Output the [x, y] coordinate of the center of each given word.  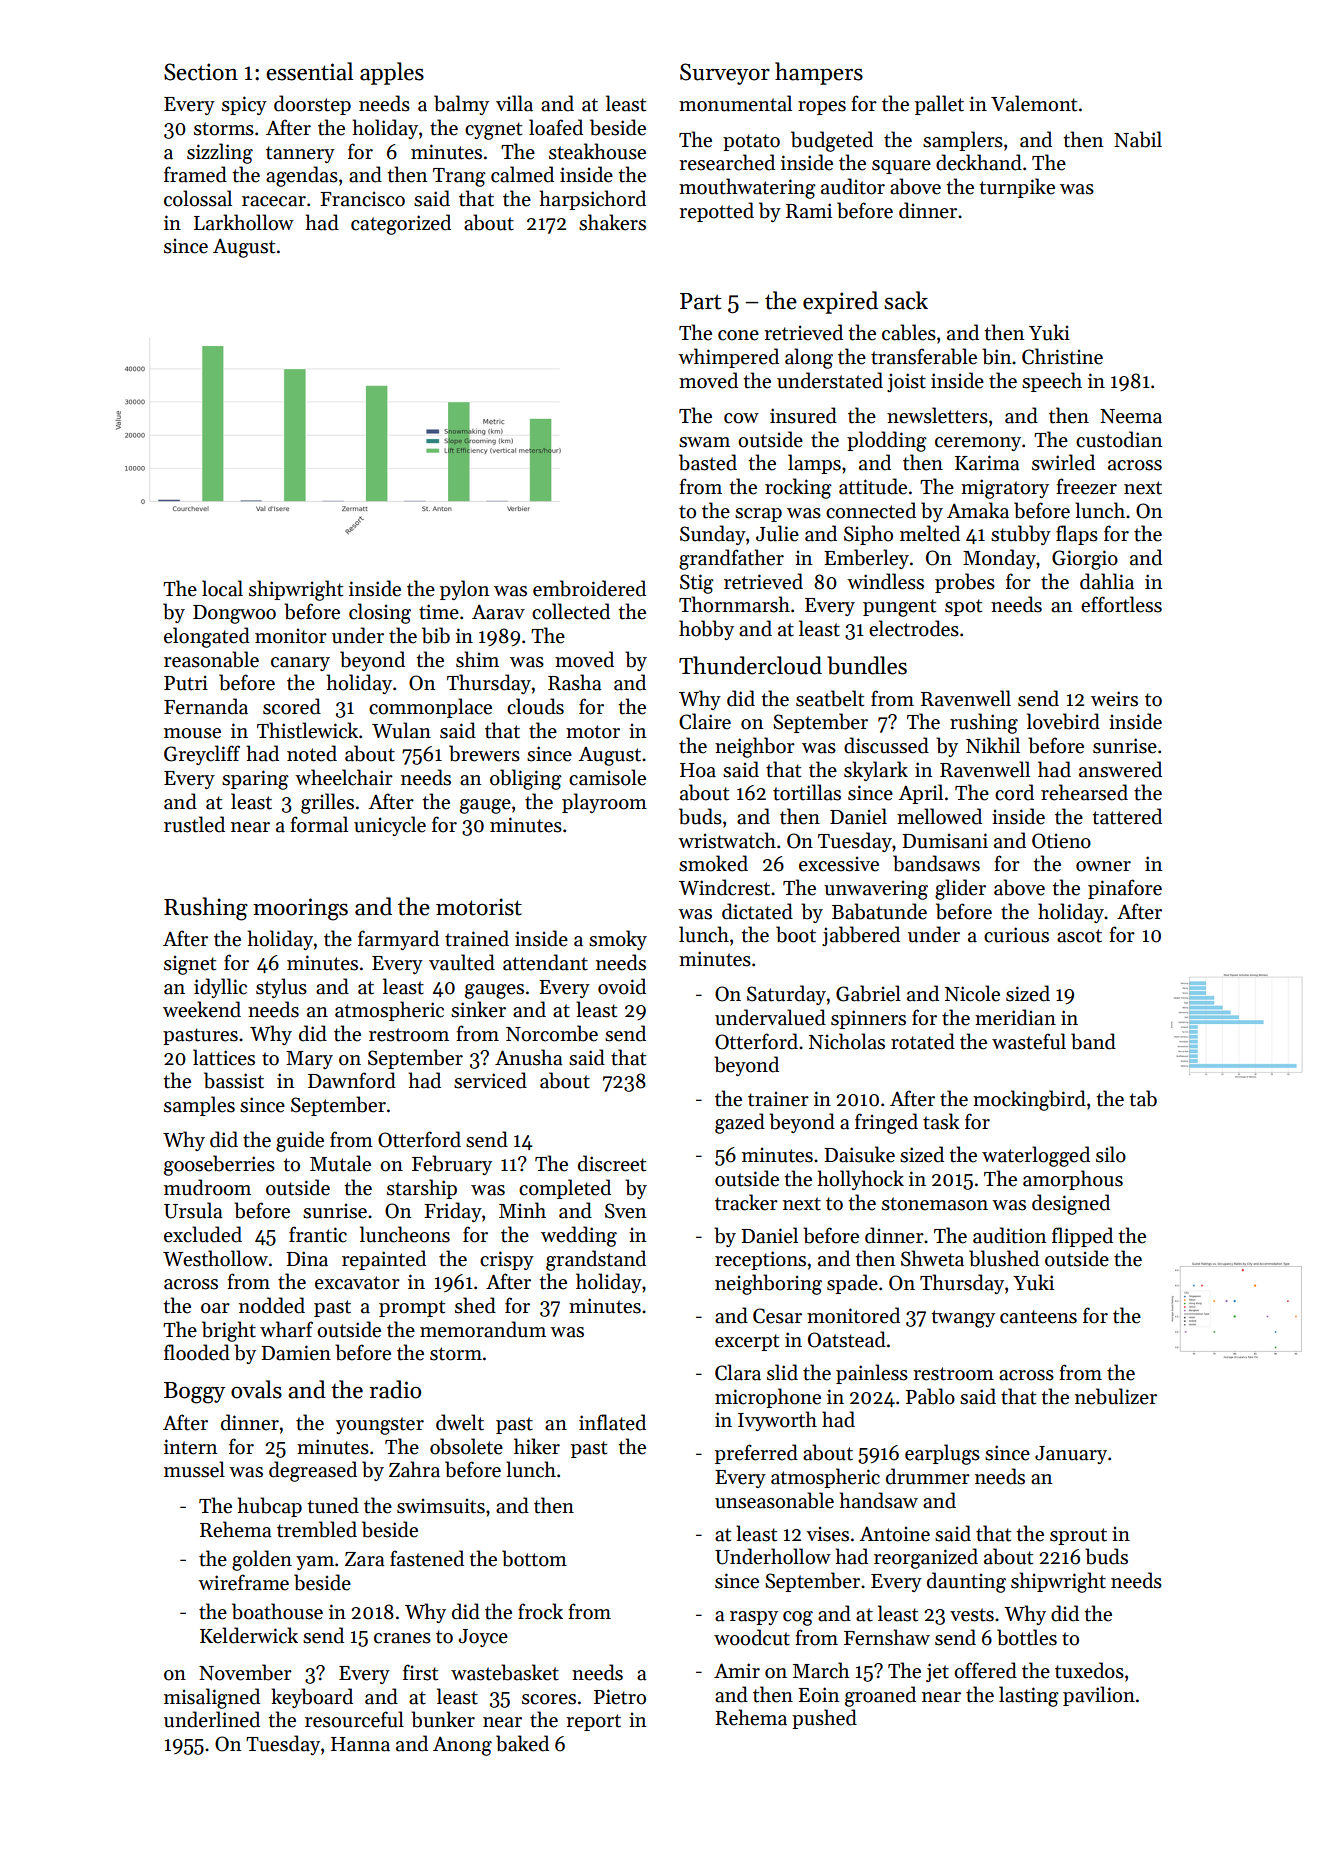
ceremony [978, 444]
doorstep [312, 105]
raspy [754, 1618]
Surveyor [725, 74]
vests [972, 1615]
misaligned [212, 1698]
